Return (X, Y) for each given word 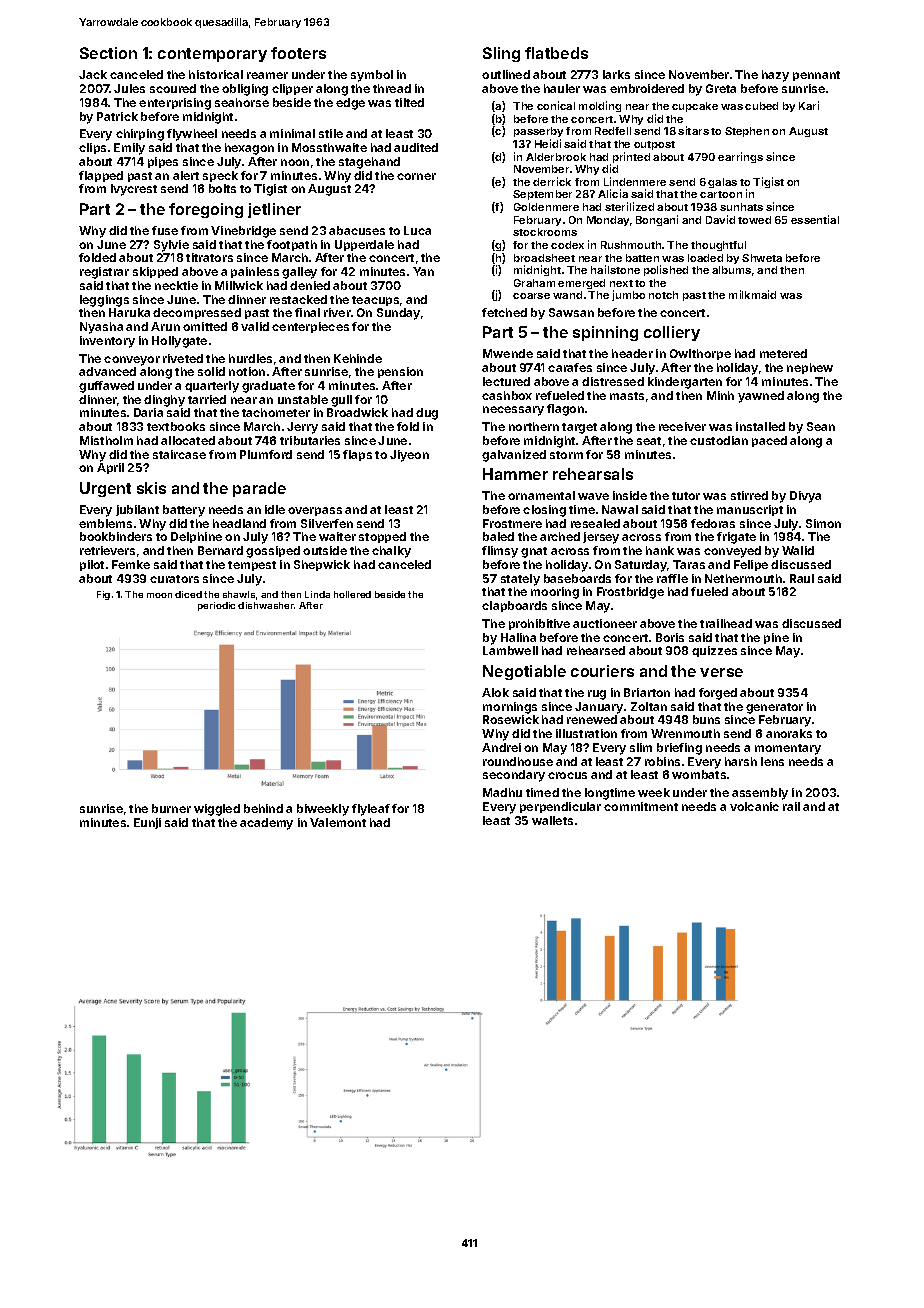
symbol (372, 76)
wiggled (217, 810)
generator (774, 708)
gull (341, 401)
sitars (693, 130)
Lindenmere (635, 181)
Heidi (548, 143)
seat (649, 441)
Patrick (117, 116)
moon (159, 595)
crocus (567, 775)
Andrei (501, 747)
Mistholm (106, 440)
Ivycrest (134, 190)
